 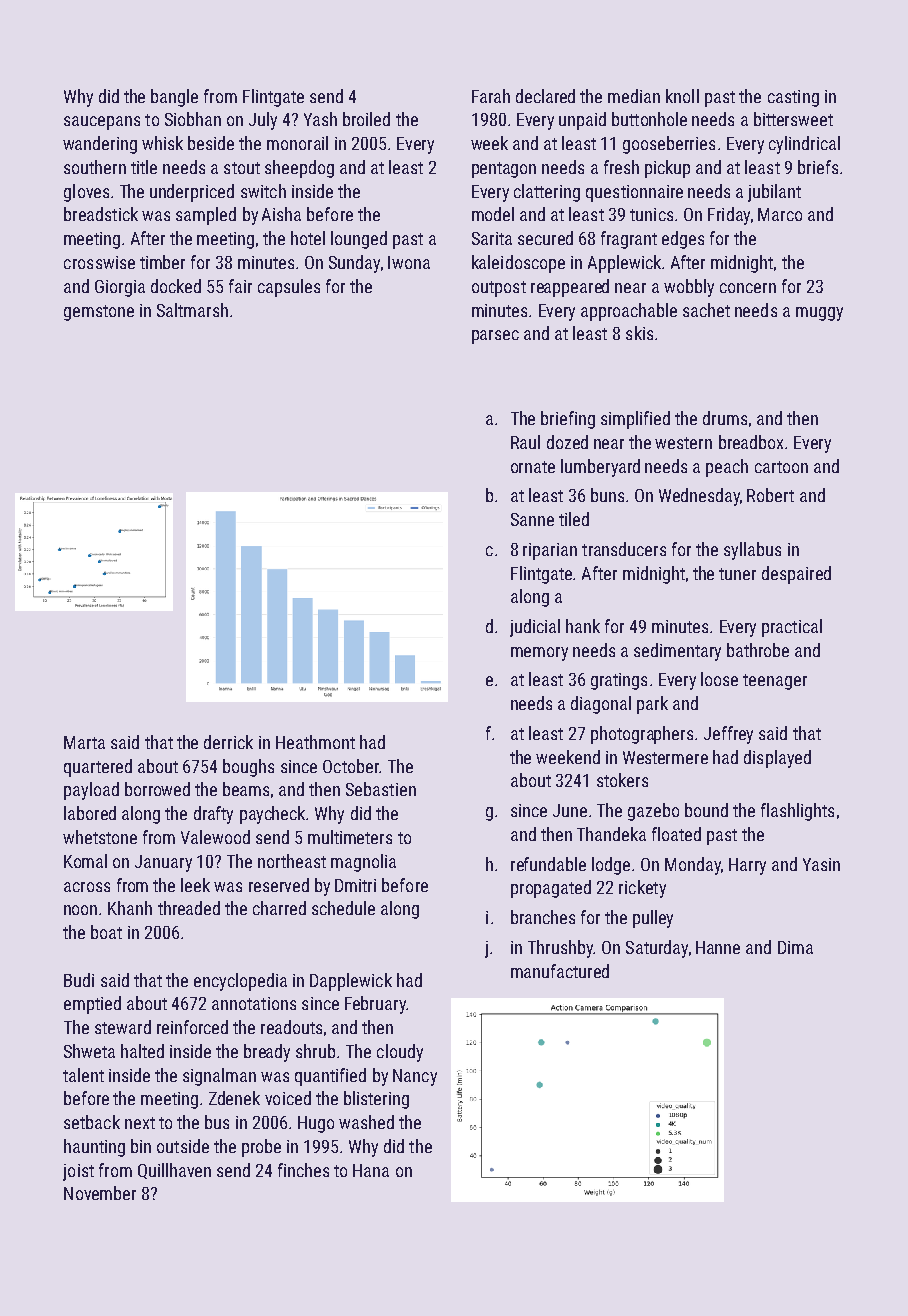 What do you see at coordinates (366, 1122) in the page?
I see `washed` at bounding box center [366, 1122].
